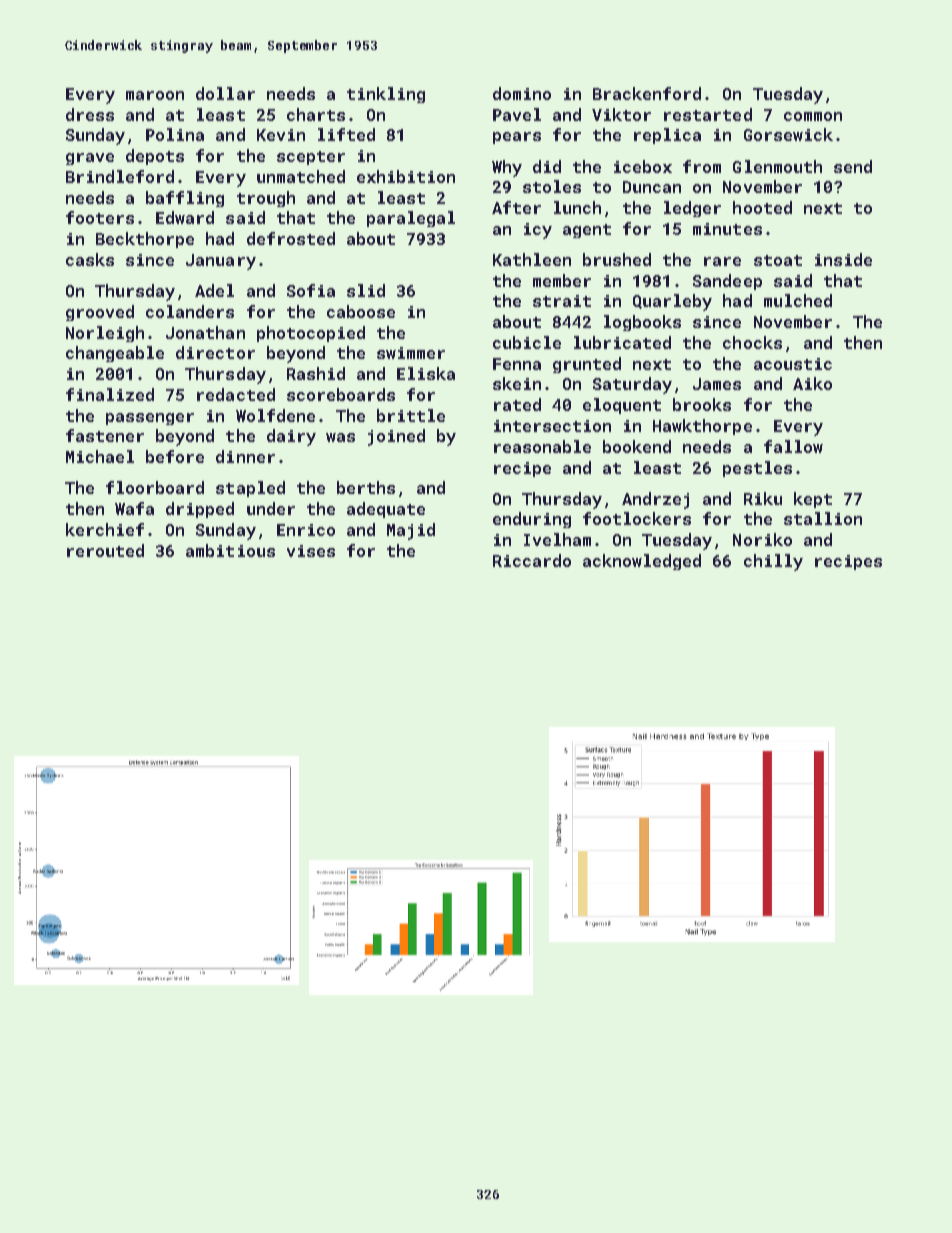  Describe the element at coordinates (812, 383) in the page. I see `Aiko` at that location.
